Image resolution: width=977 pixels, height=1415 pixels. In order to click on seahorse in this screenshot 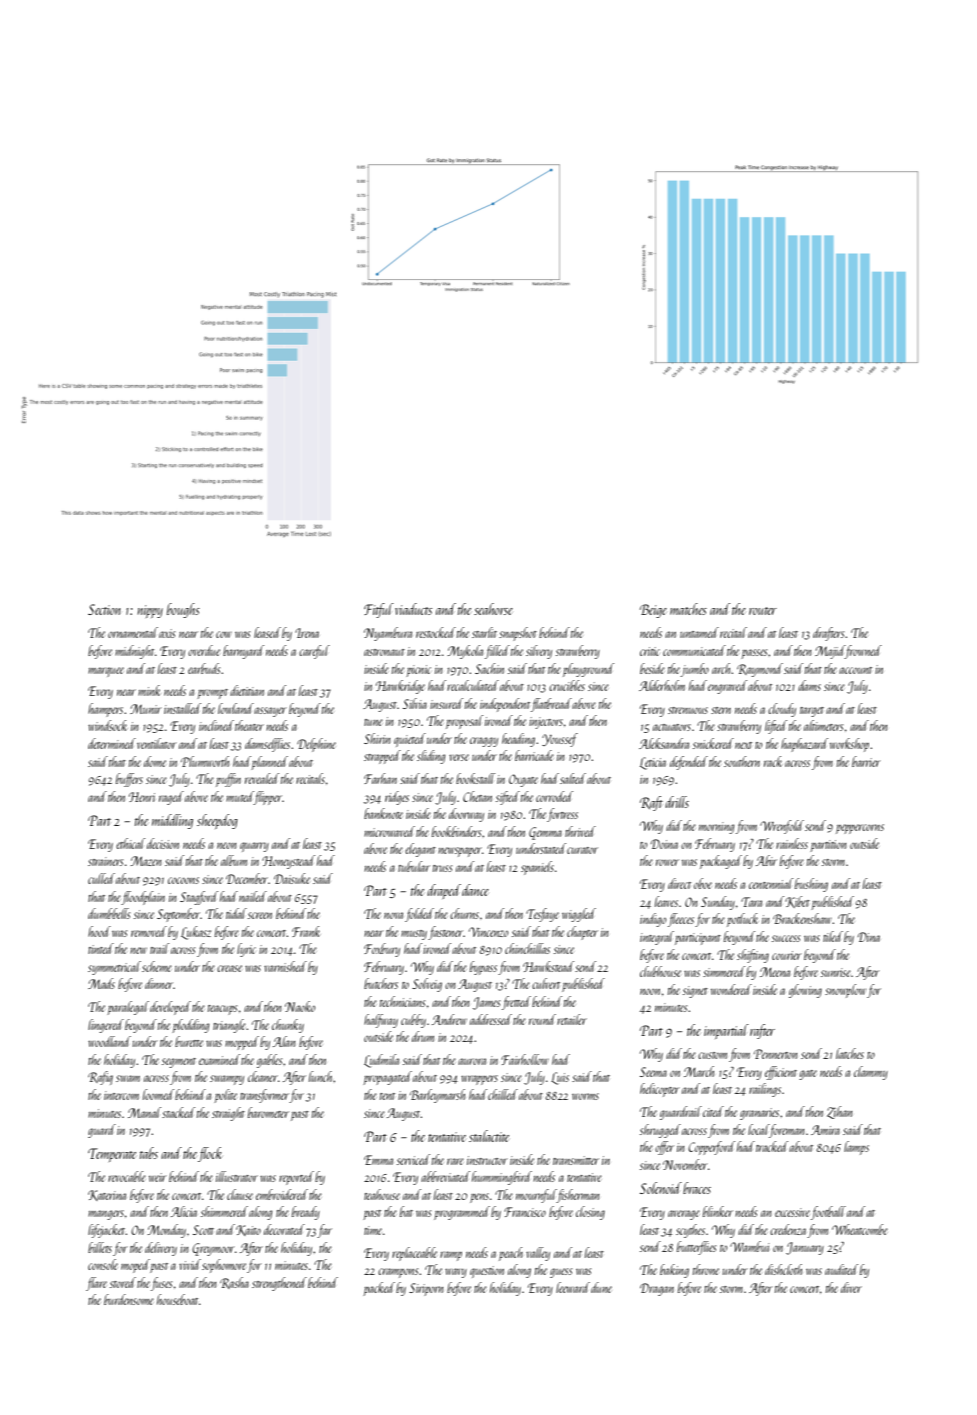, I will do `click(493, 609)`.
